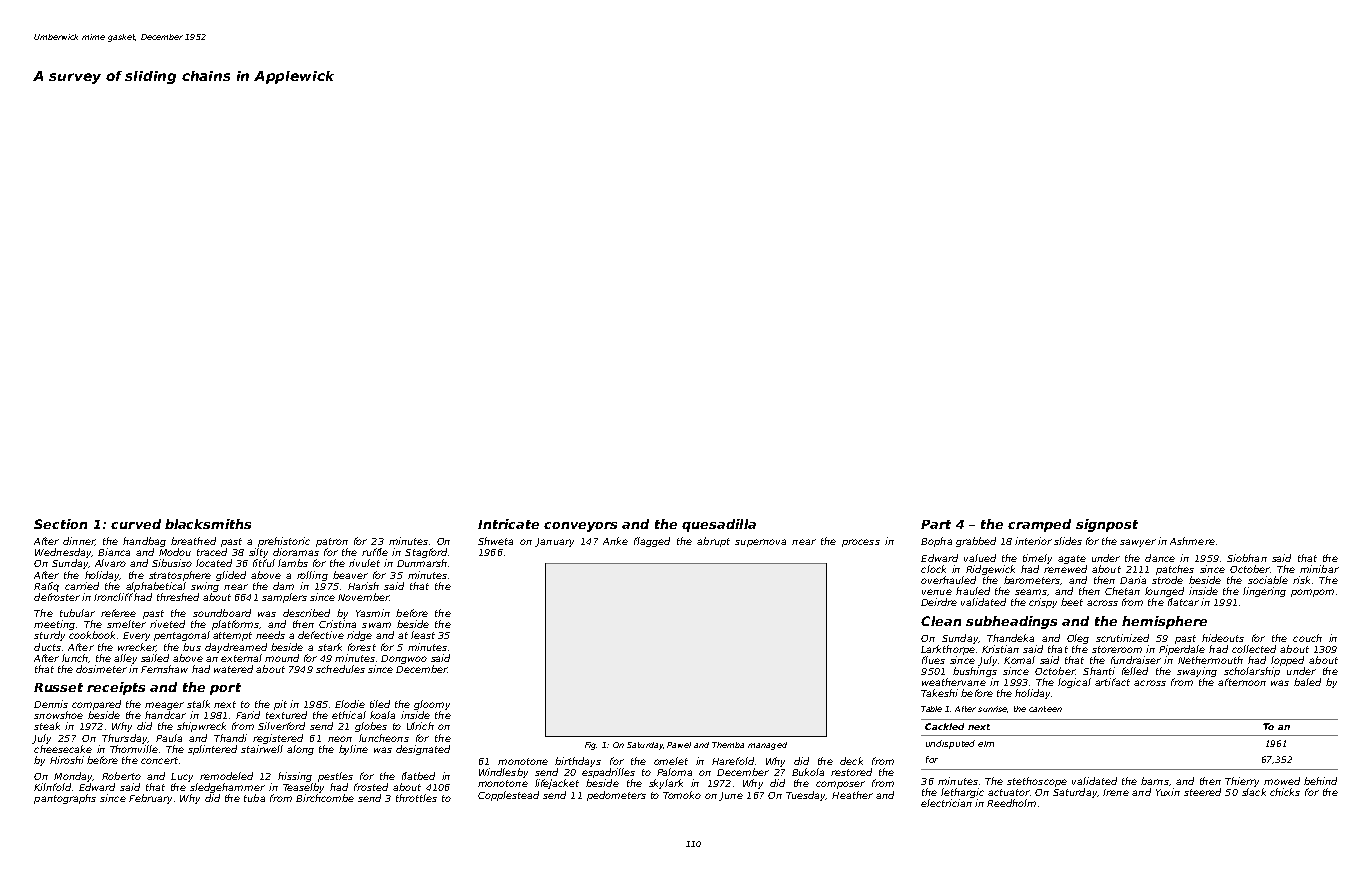 This screenshot has height=887, width=1372. What do you see at coordinates (281, 726) in the screenshot?
I see `Silverford` at bounding box center [281, 726].
